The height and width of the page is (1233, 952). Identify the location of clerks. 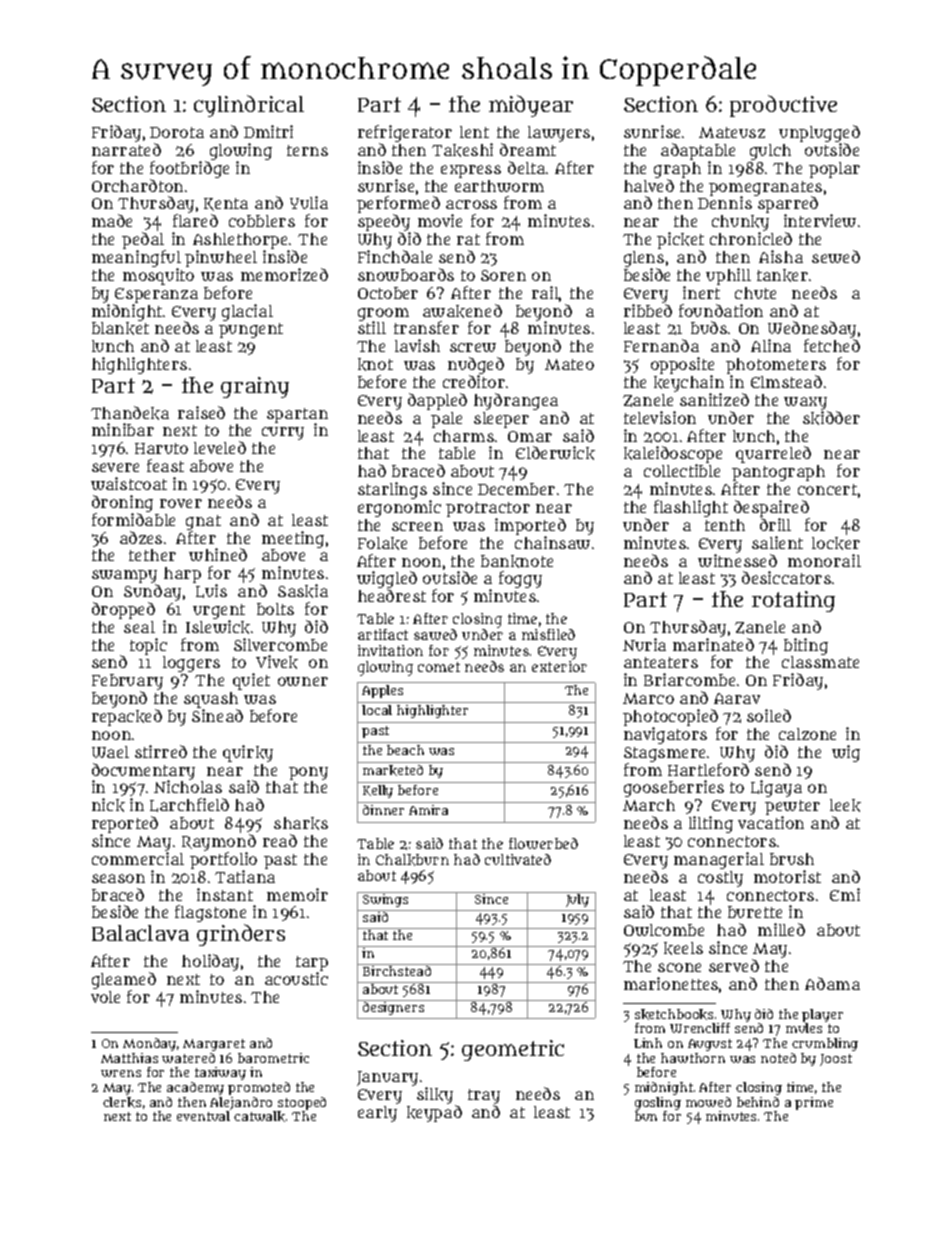
(122, 1102).
